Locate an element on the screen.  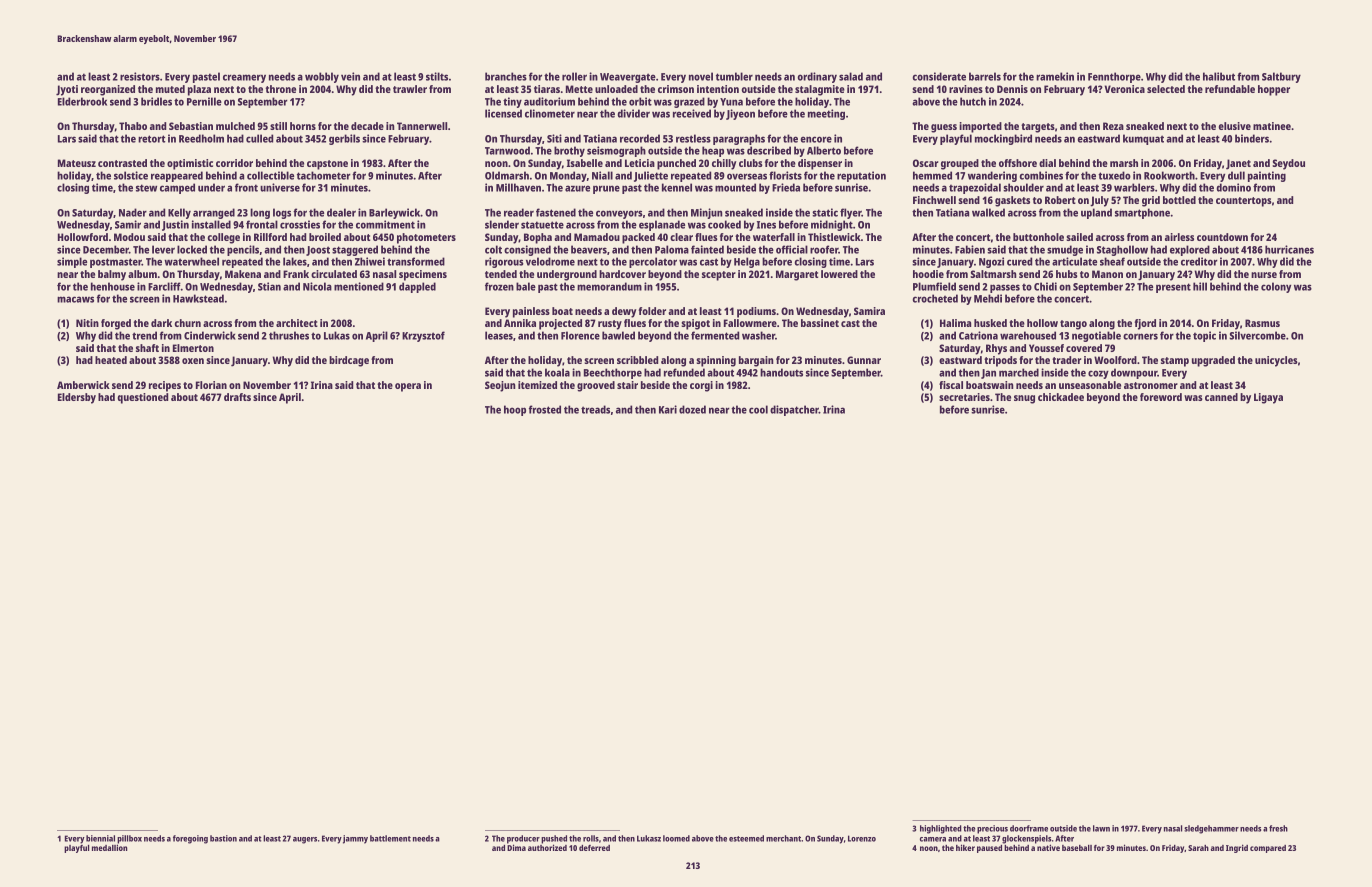
Dima is located at coordinates (516, 847).
